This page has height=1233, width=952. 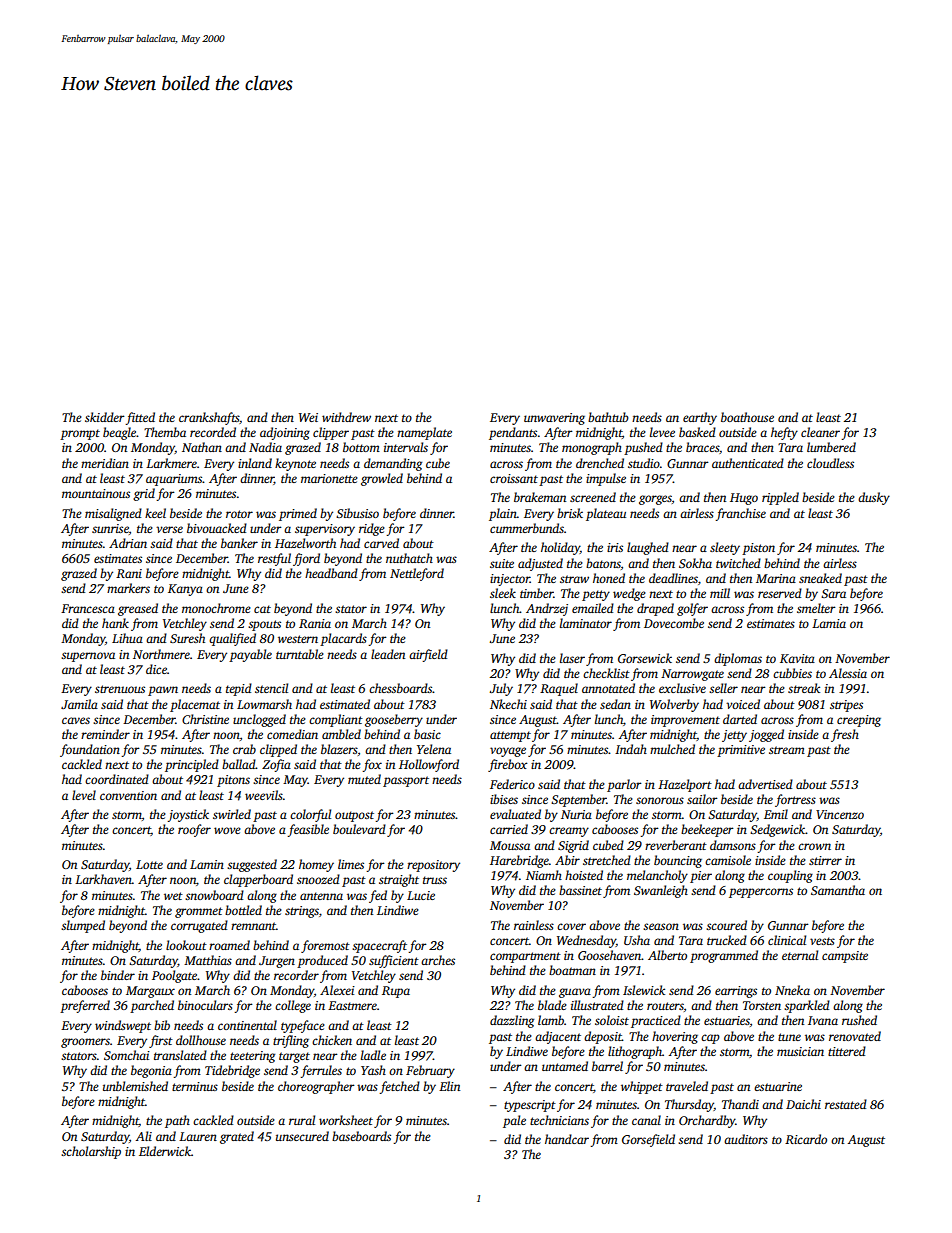 What do you see at coordinates (736, 992) in the page?
I see `earrings` at bounding box center [736, 992].
